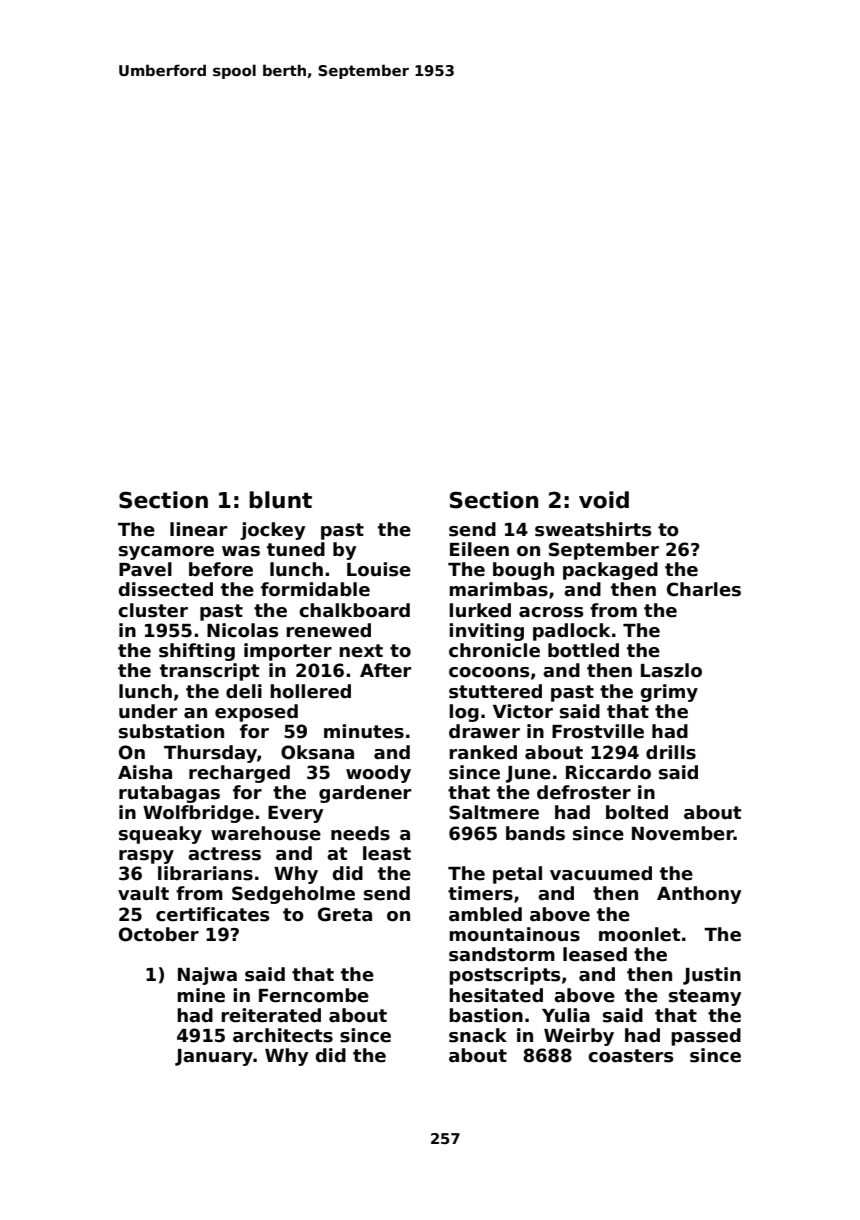  Describe the element at coordinates (637, 812) in the document. I see `bolted` at that location.
